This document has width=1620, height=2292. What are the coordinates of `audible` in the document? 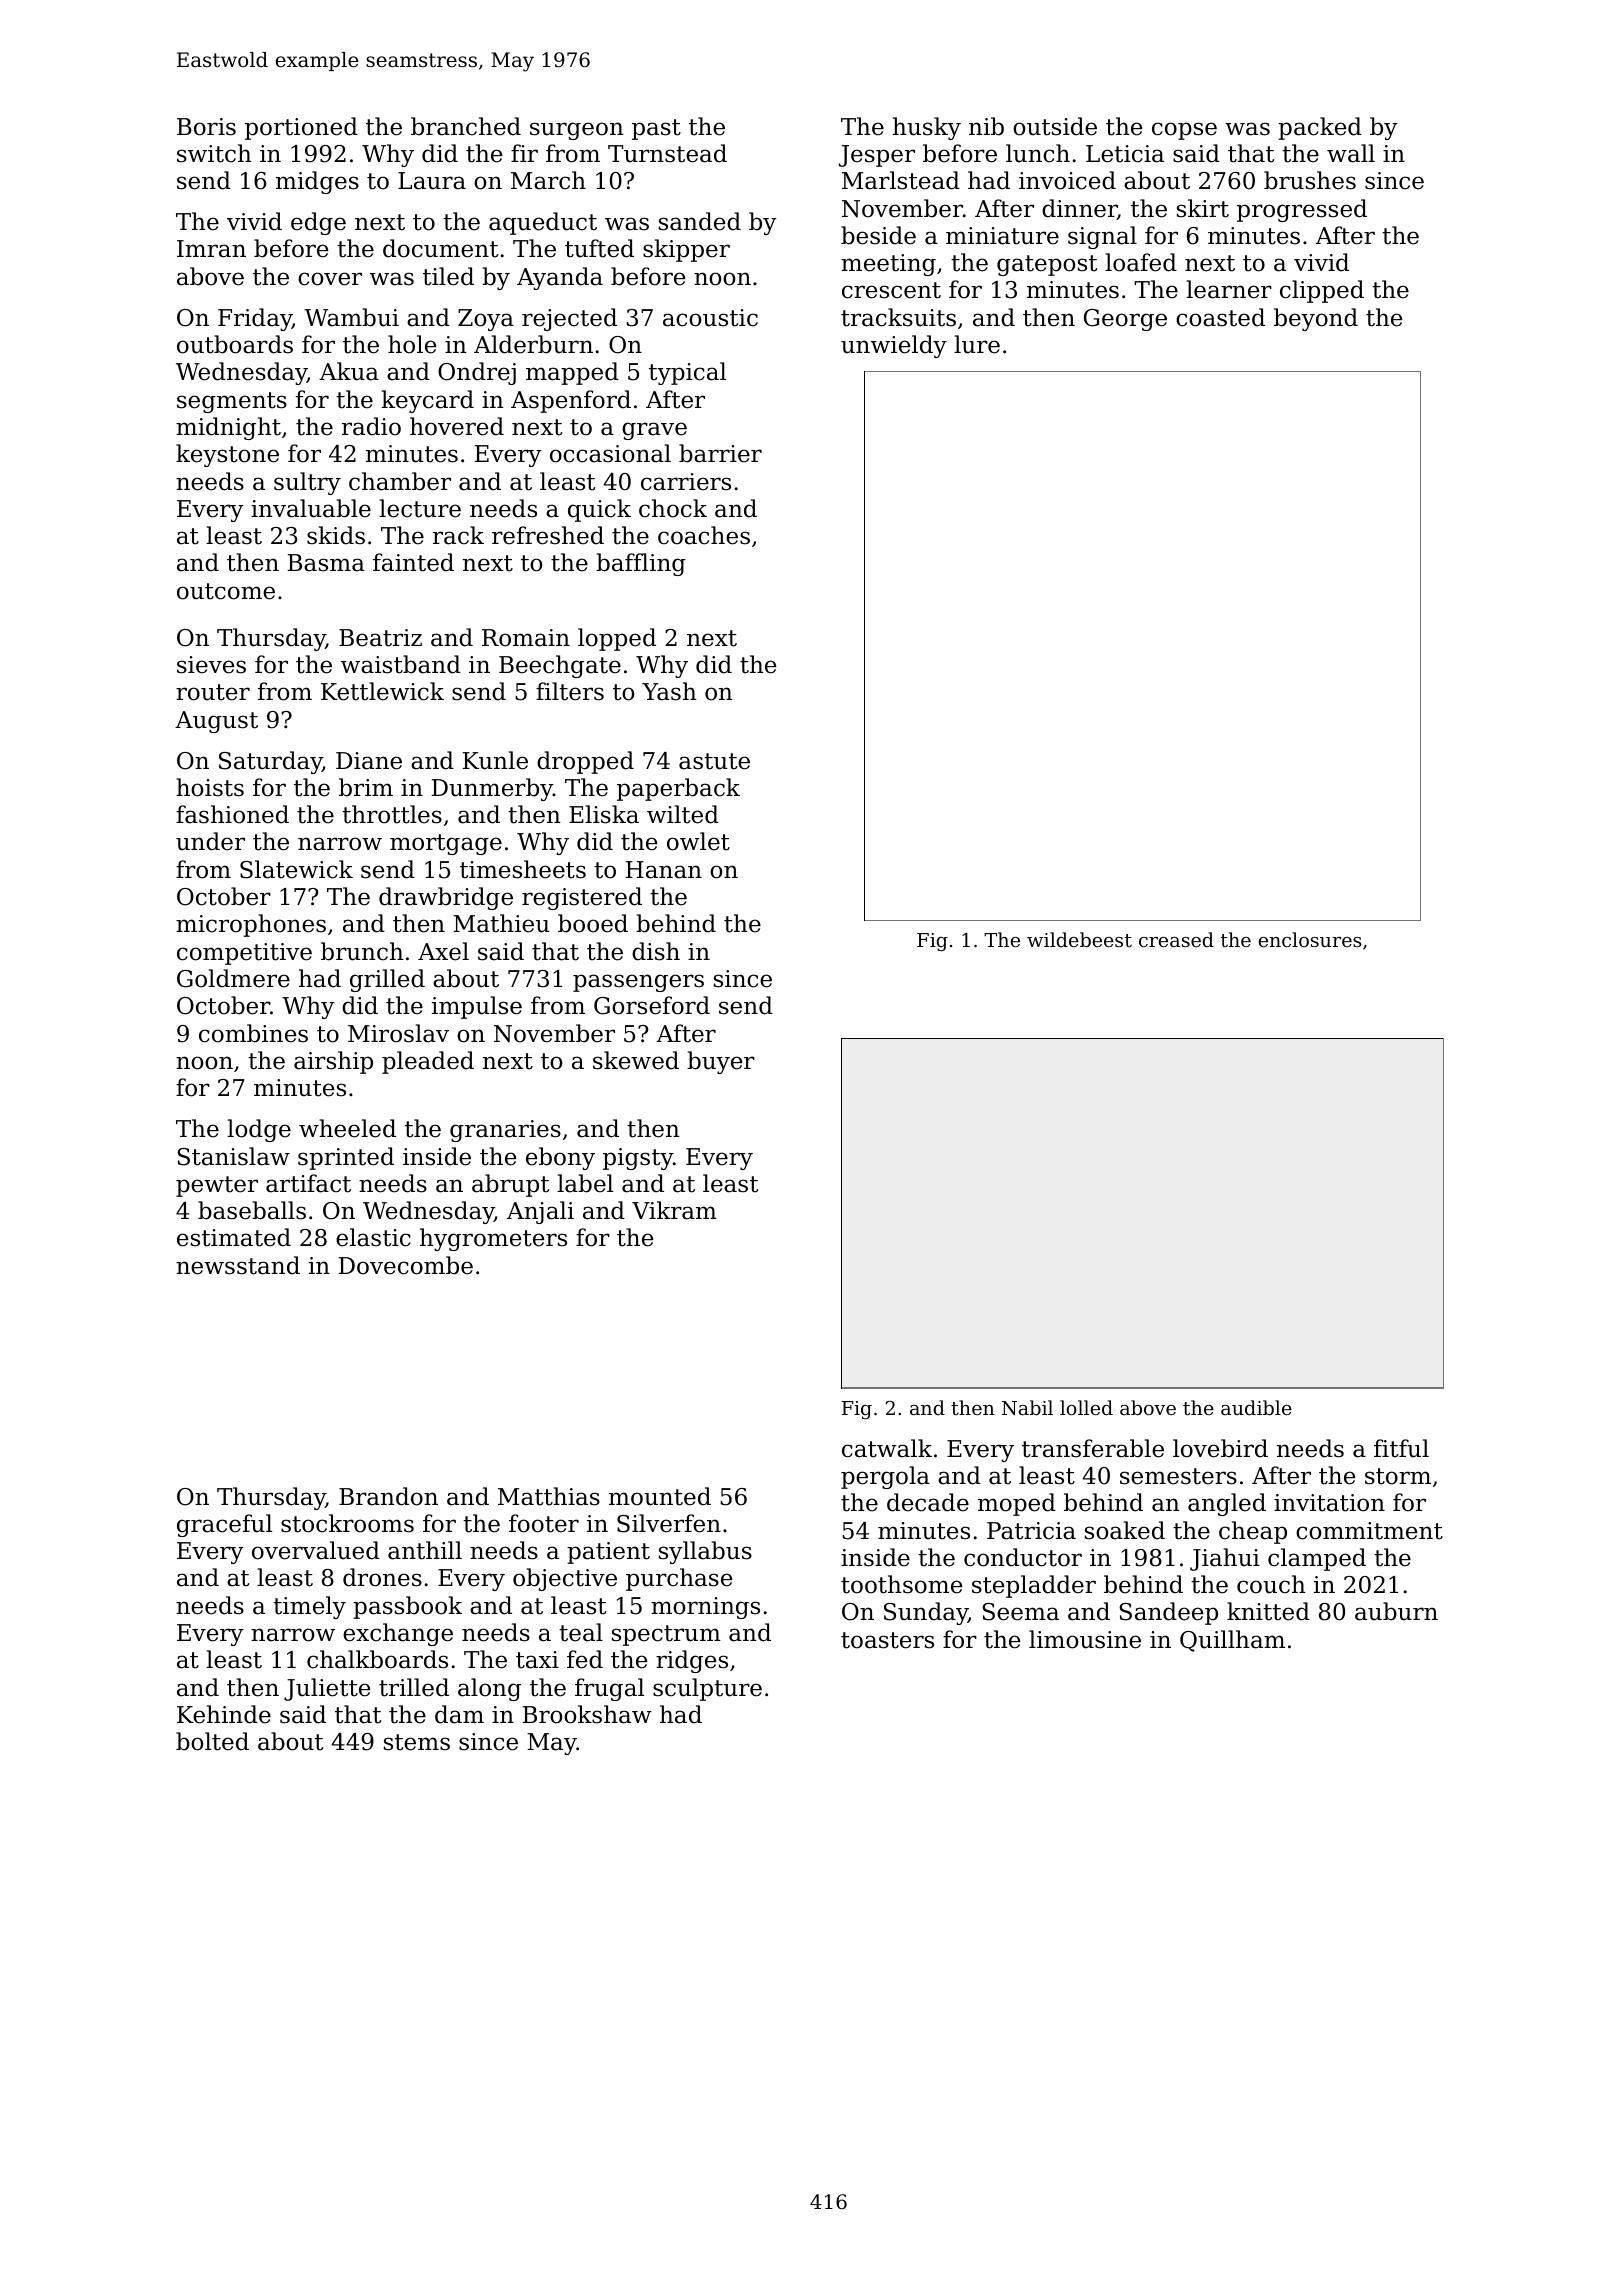 It's located at (1256, 1407).
